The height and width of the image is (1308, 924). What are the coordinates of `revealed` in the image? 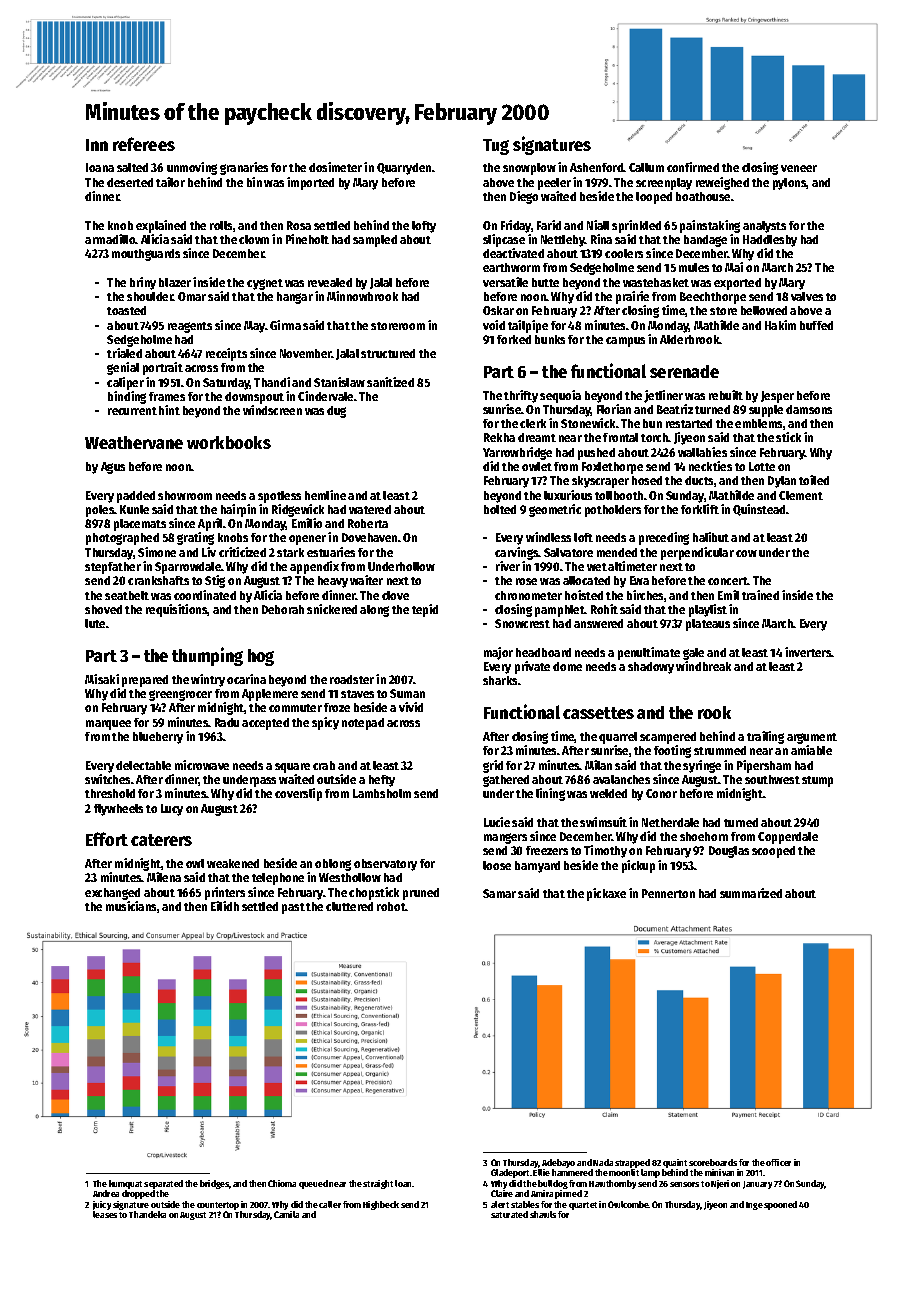 It's located at (330, 282).
